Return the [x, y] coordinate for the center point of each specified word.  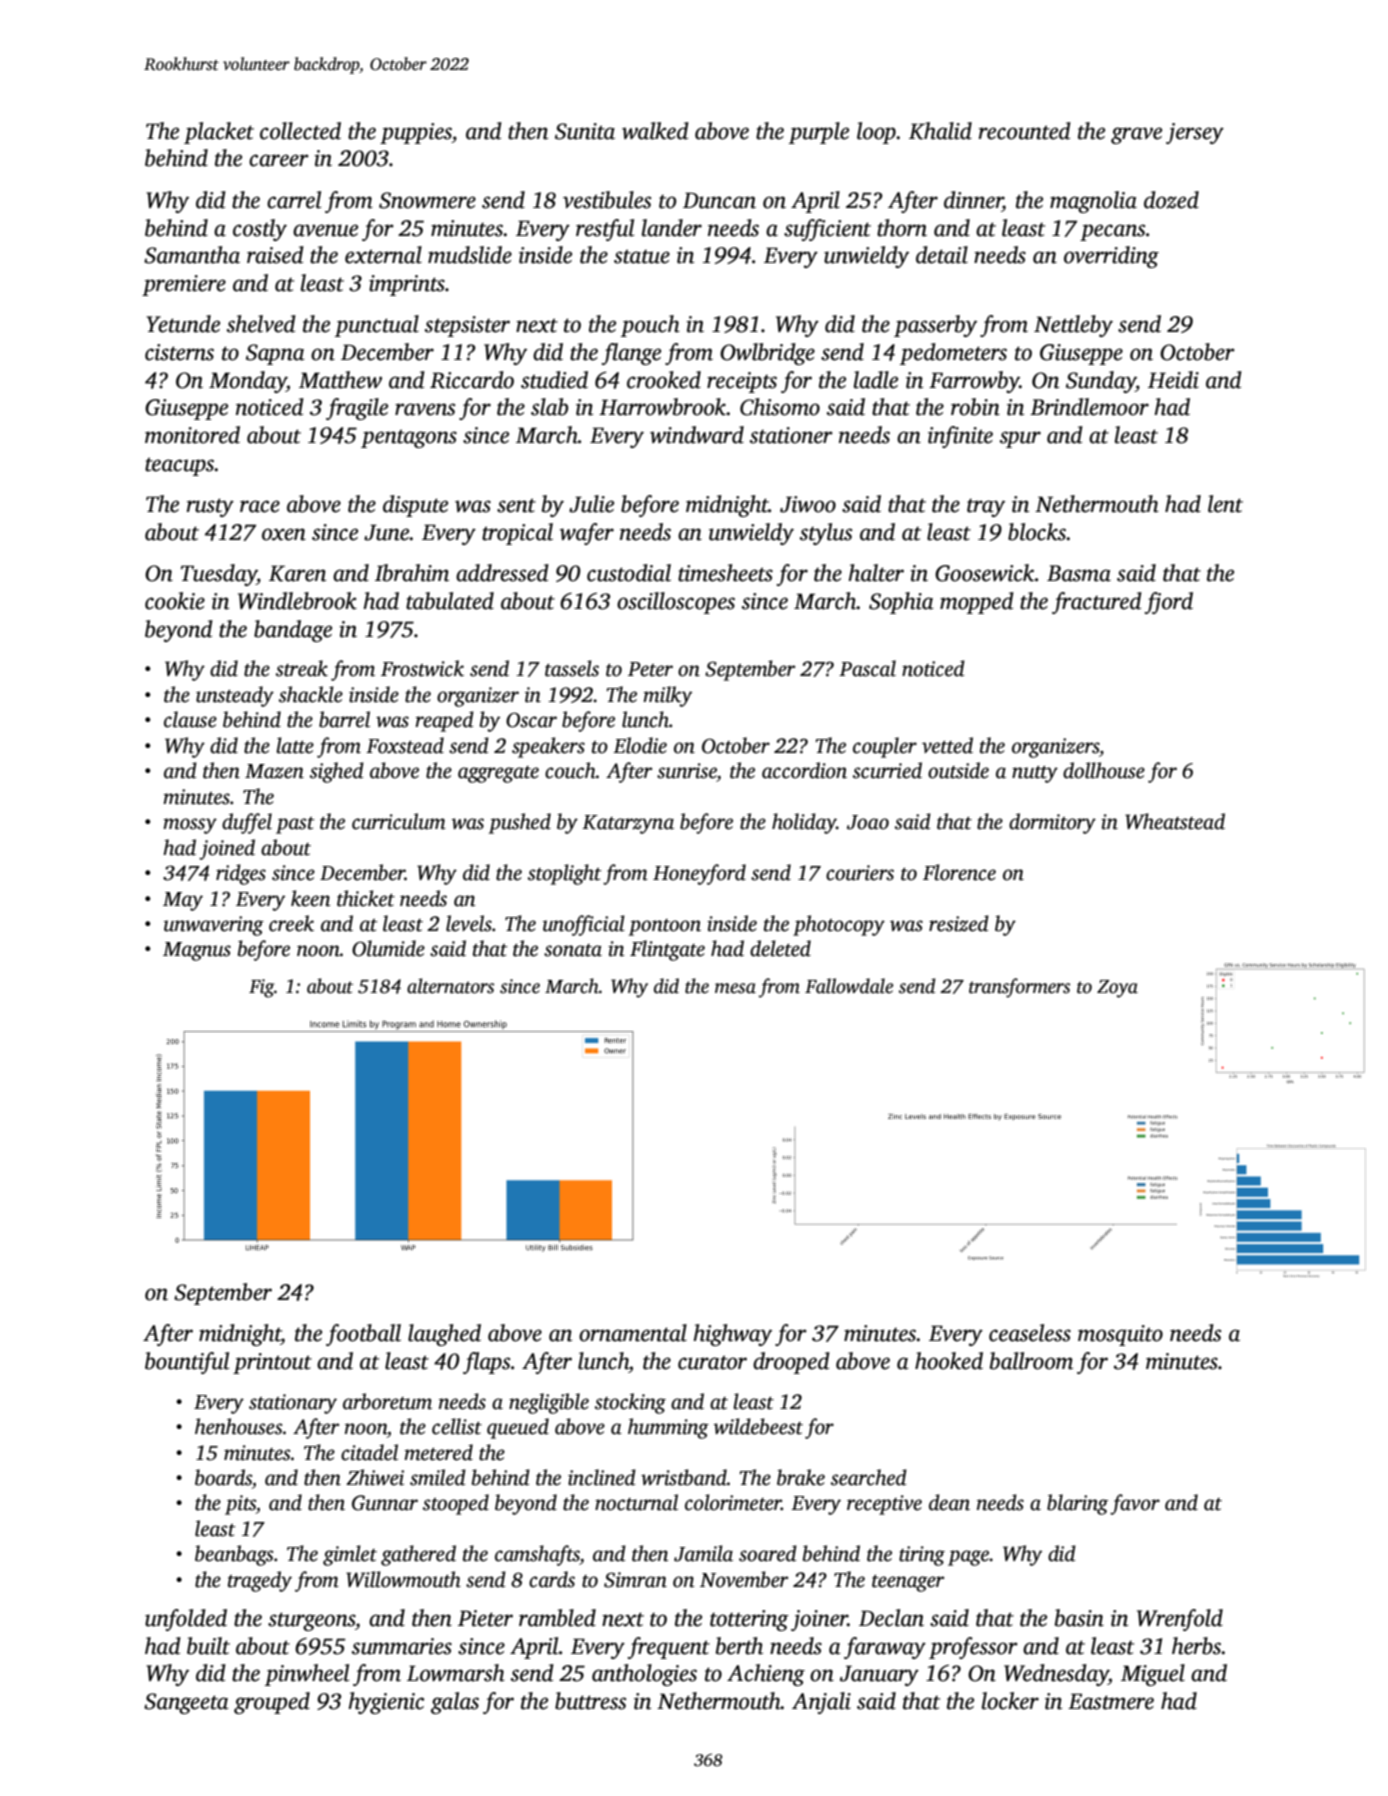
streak [302, 668]
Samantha [192, 255]
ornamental [633, 1333]
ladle [876, 380]
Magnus [197, 951]
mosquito [1120, 1335]
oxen [284, 534]
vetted [947, 745]
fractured [1097, 603]
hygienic [386, 1703]
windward [697, 435]
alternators [450, 986]
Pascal [867, 668]
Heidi [1173, 380]
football [363, 1335]
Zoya [1117, 989]
